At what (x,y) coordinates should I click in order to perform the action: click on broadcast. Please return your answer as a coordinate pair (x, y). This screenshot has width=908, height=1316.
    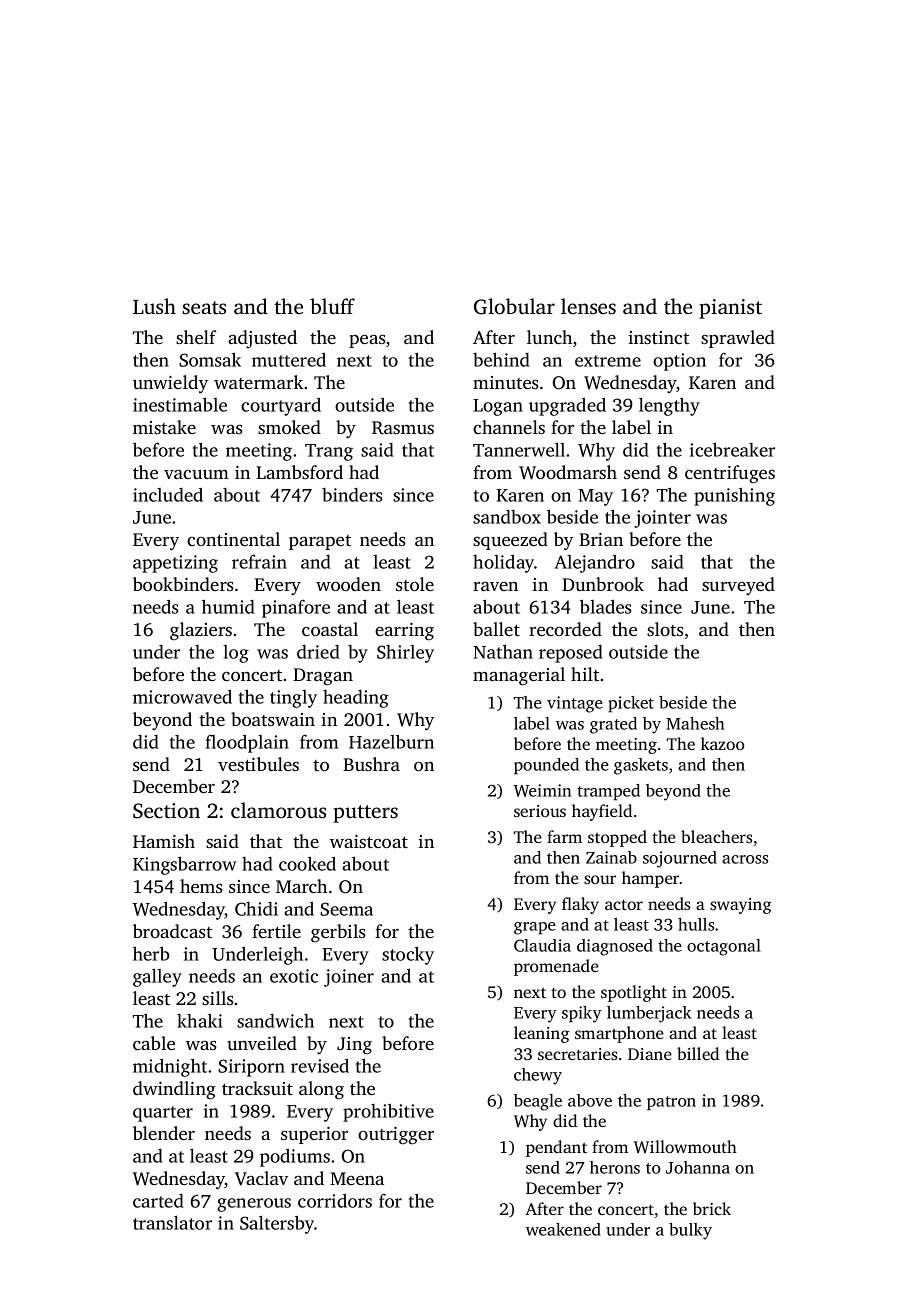
    Looking at the image, I should click on (172, 931).
